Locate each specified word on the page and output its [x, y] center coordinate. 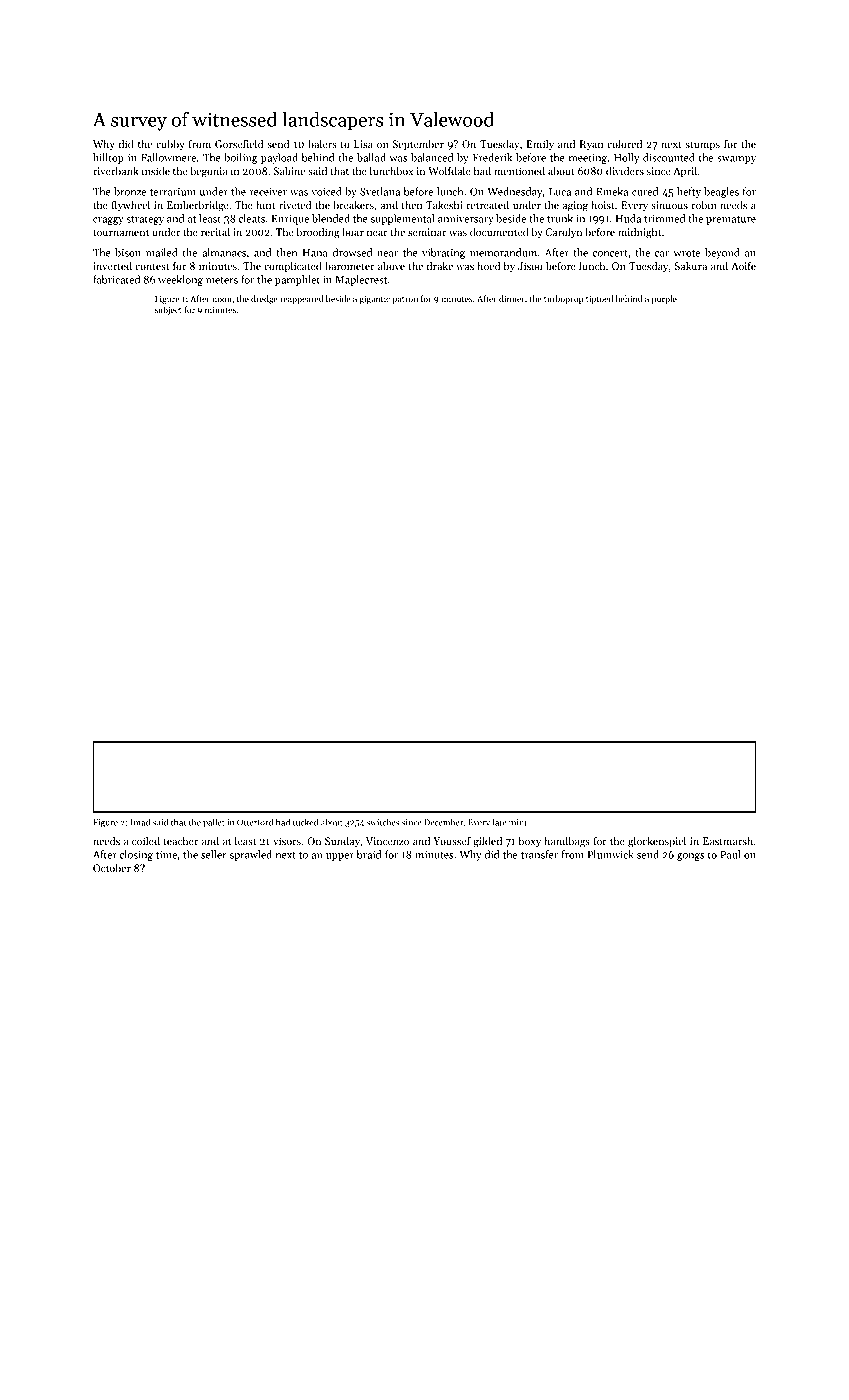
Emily [540, 144]
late [499, 822]
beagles [721, 192]
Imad [140, 822]
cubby [170, 145]
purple [664, 299]
